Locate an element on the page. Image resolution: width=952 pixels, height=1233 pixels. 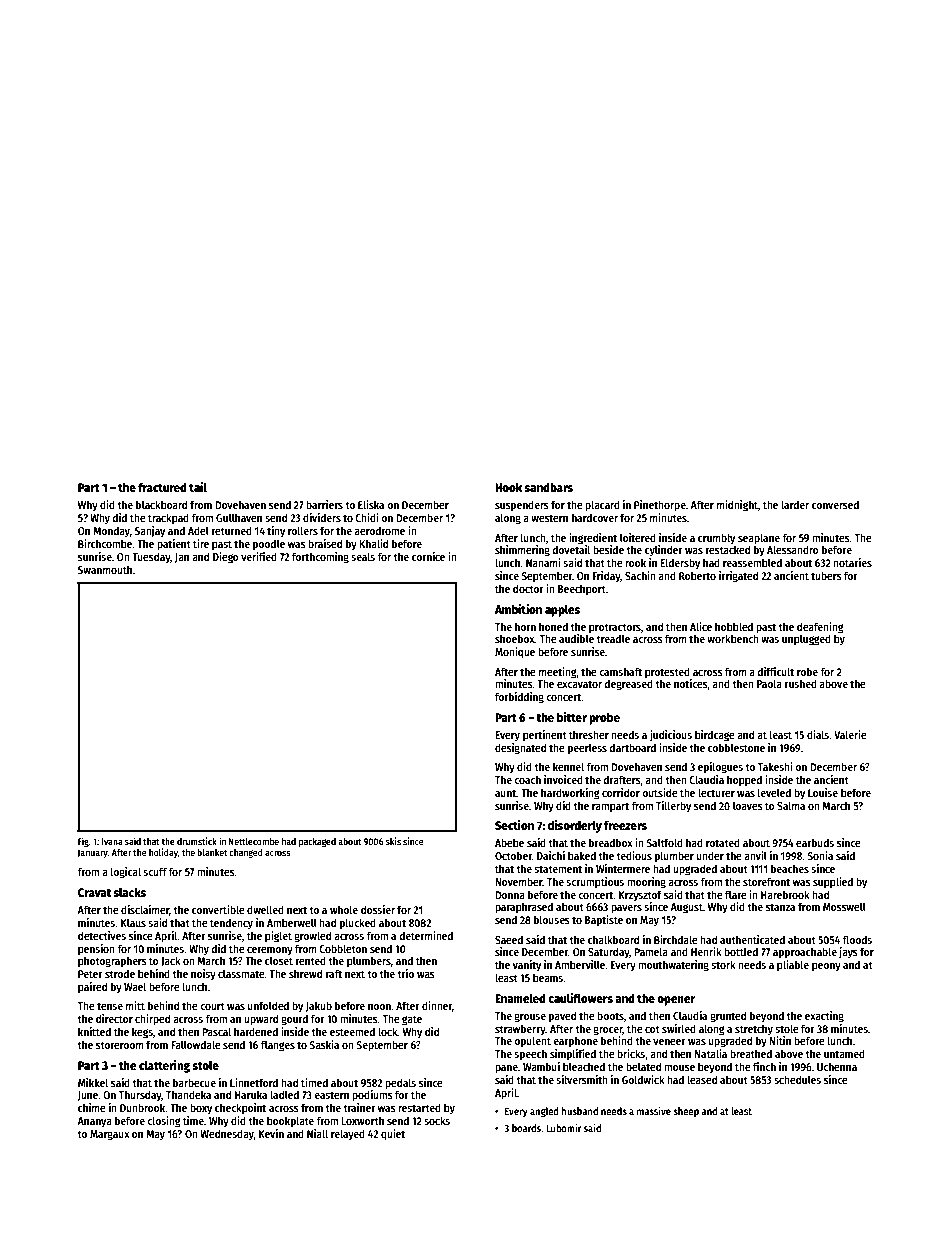
placard is located at coordinates (602, 506).
